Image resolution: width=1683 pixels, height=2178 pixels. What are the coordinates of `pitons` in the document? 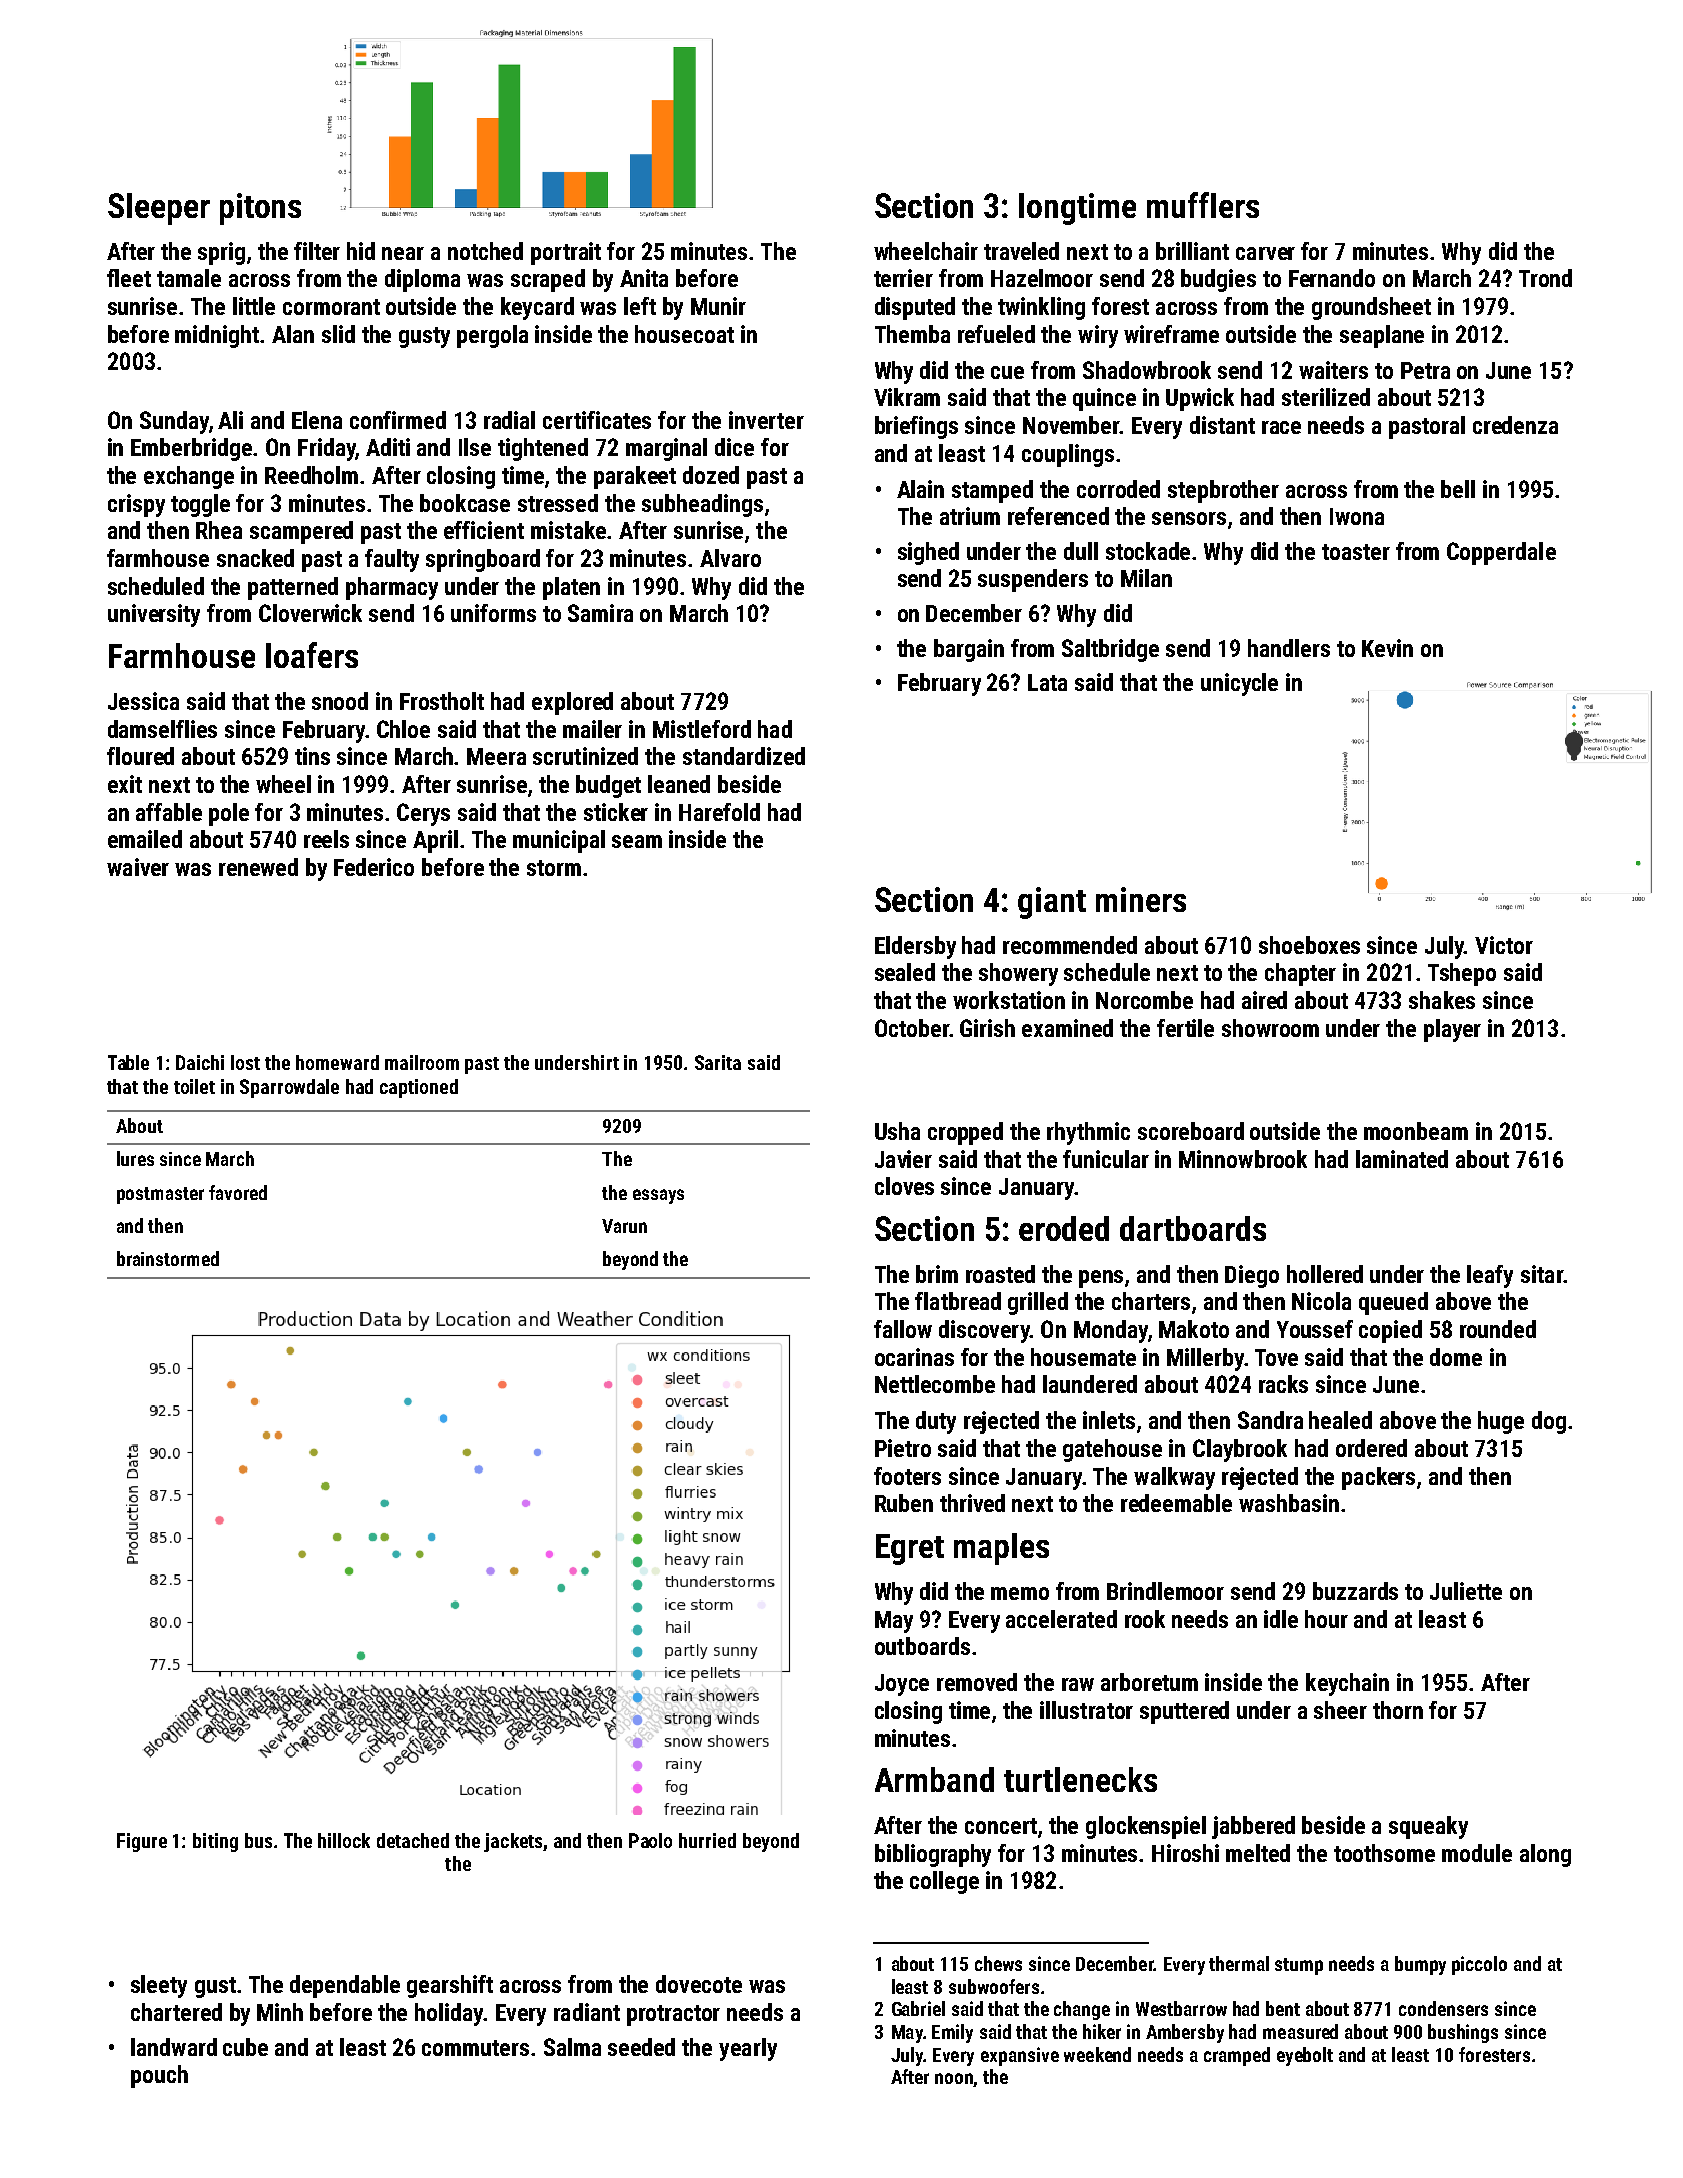 It's located at (260, 209).
